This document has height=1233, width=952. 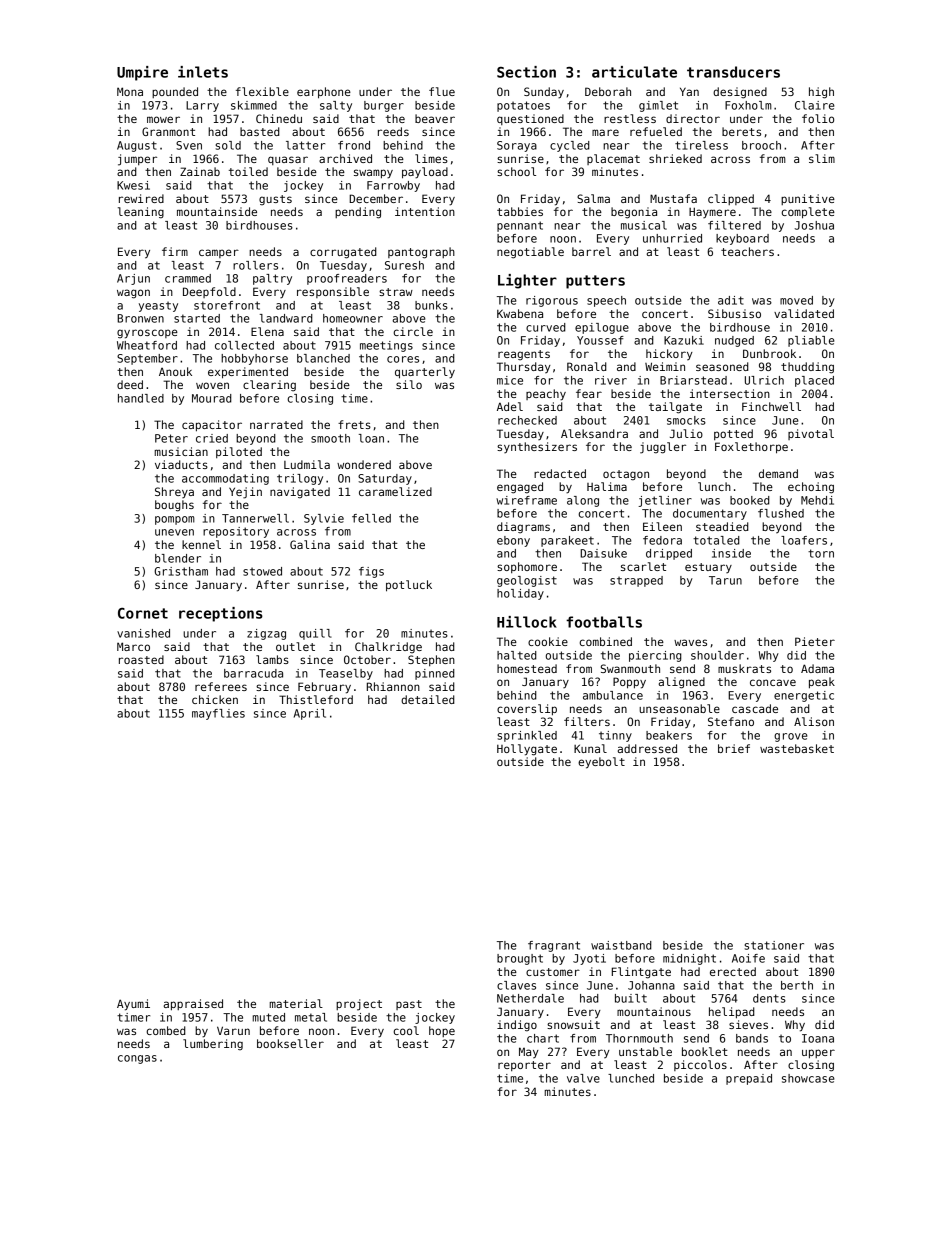 I want to click on refueled, so click(x=656, y=131).
